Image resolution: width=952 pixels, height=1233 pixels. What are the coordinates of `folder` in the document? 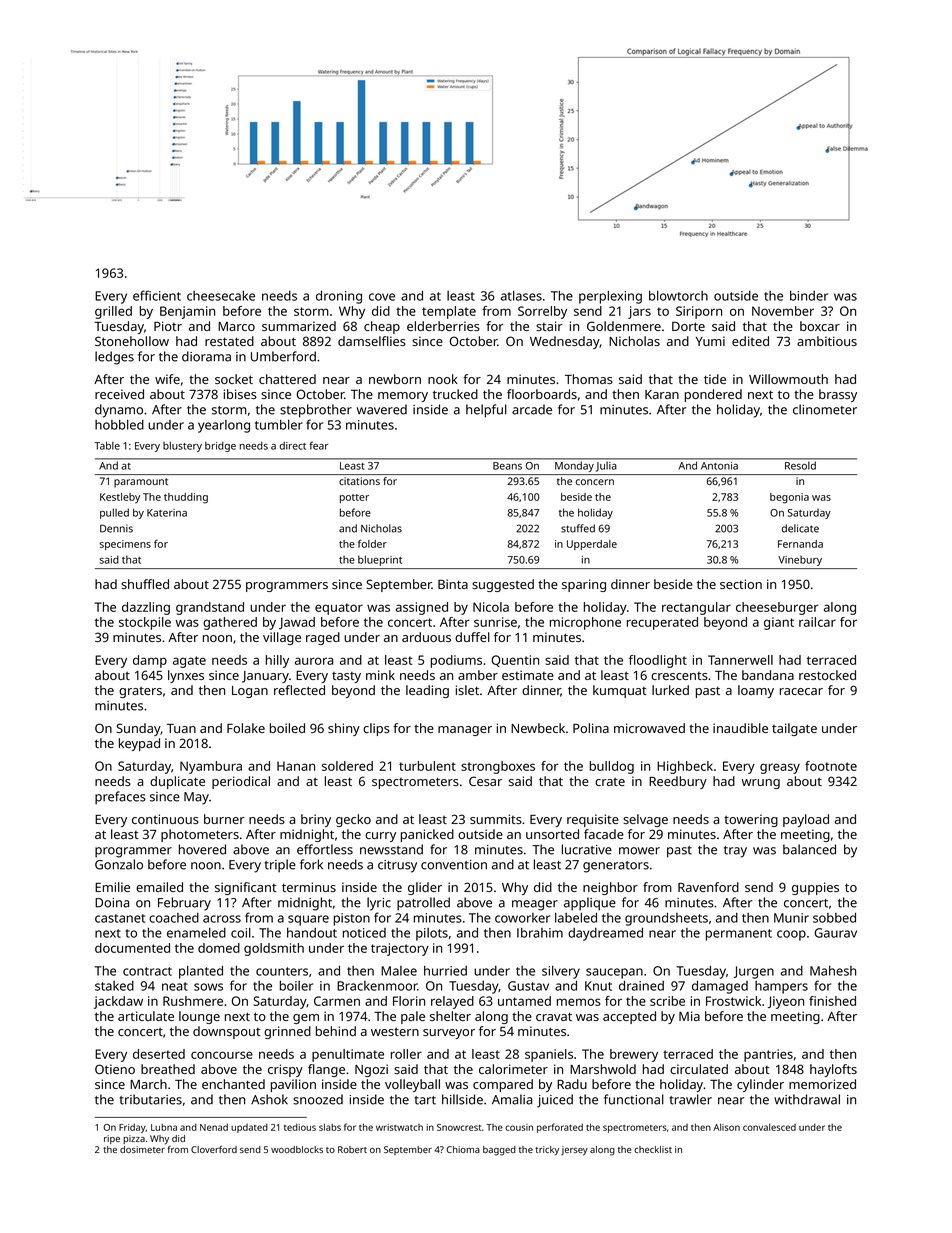 It's located at (372, 543).
